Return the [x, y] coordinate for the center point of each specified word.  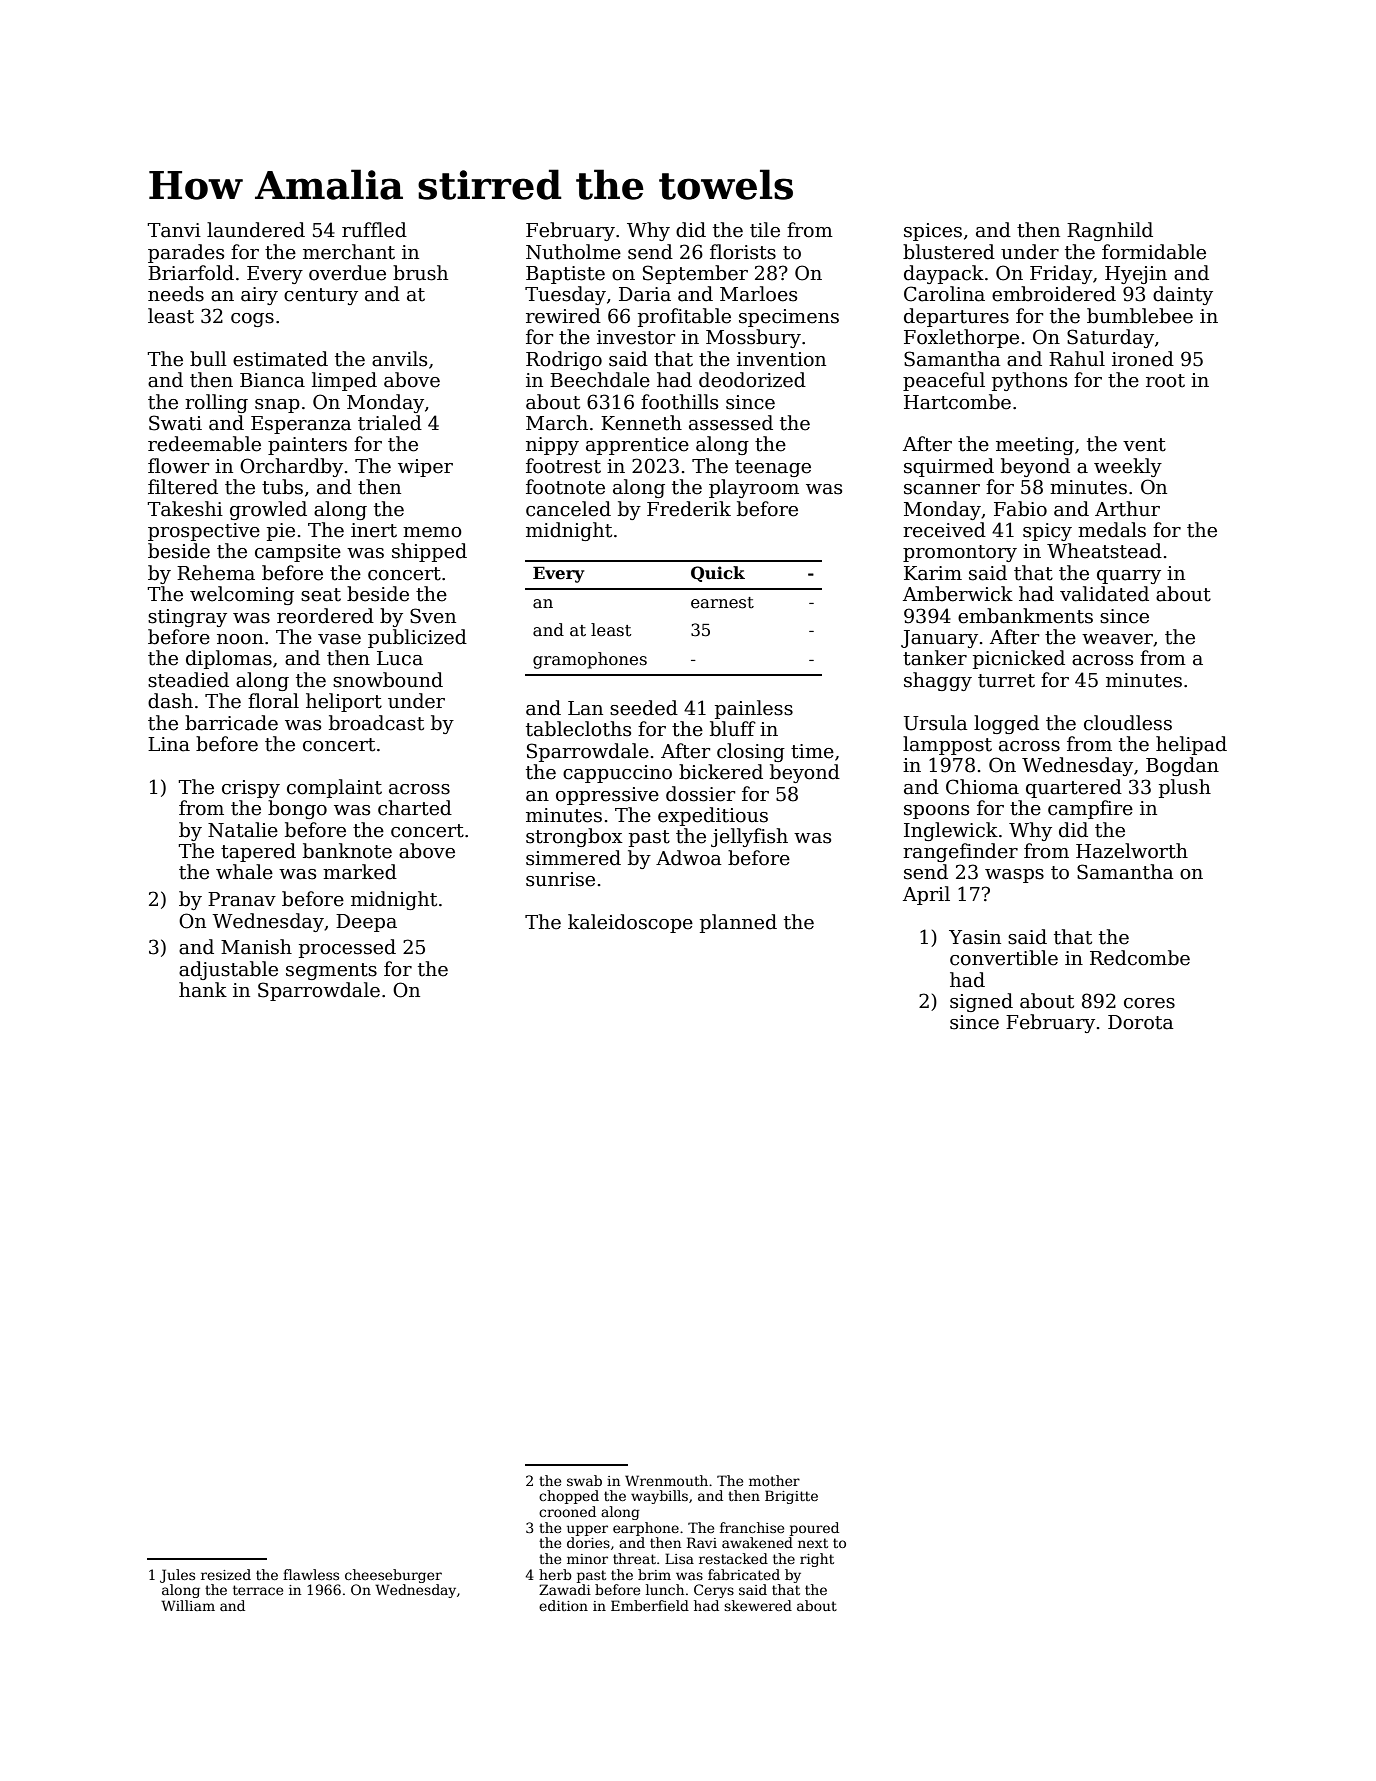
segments [331, 971]
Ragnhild [1110, 231]
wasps [1014, 876]
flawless [311, 1574]
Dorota [1141, 1022]
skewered [758, 1605]
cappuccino [617, 774]
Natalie [243, 830]
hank [203, 990]
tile [765, 230]
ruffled [374, 230]
